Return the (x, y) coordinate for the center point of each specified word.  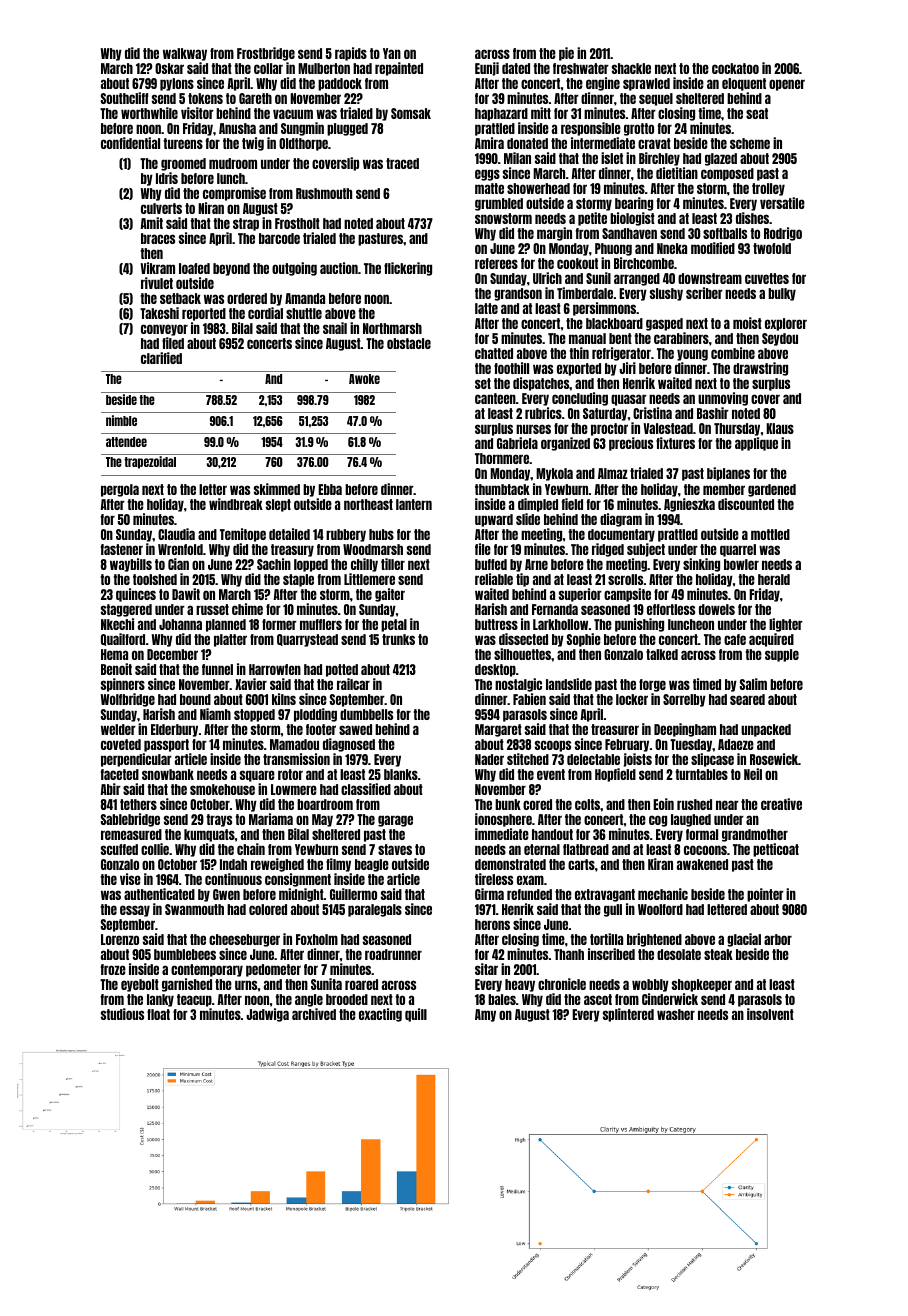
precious (631, 444)
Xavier (251, 684)
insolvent (770, 1014)
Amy (485, 1015)
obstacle (409, 343)
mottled (770, 534)
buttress (496, 624)
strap (246, 224)
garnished (187, 985)
